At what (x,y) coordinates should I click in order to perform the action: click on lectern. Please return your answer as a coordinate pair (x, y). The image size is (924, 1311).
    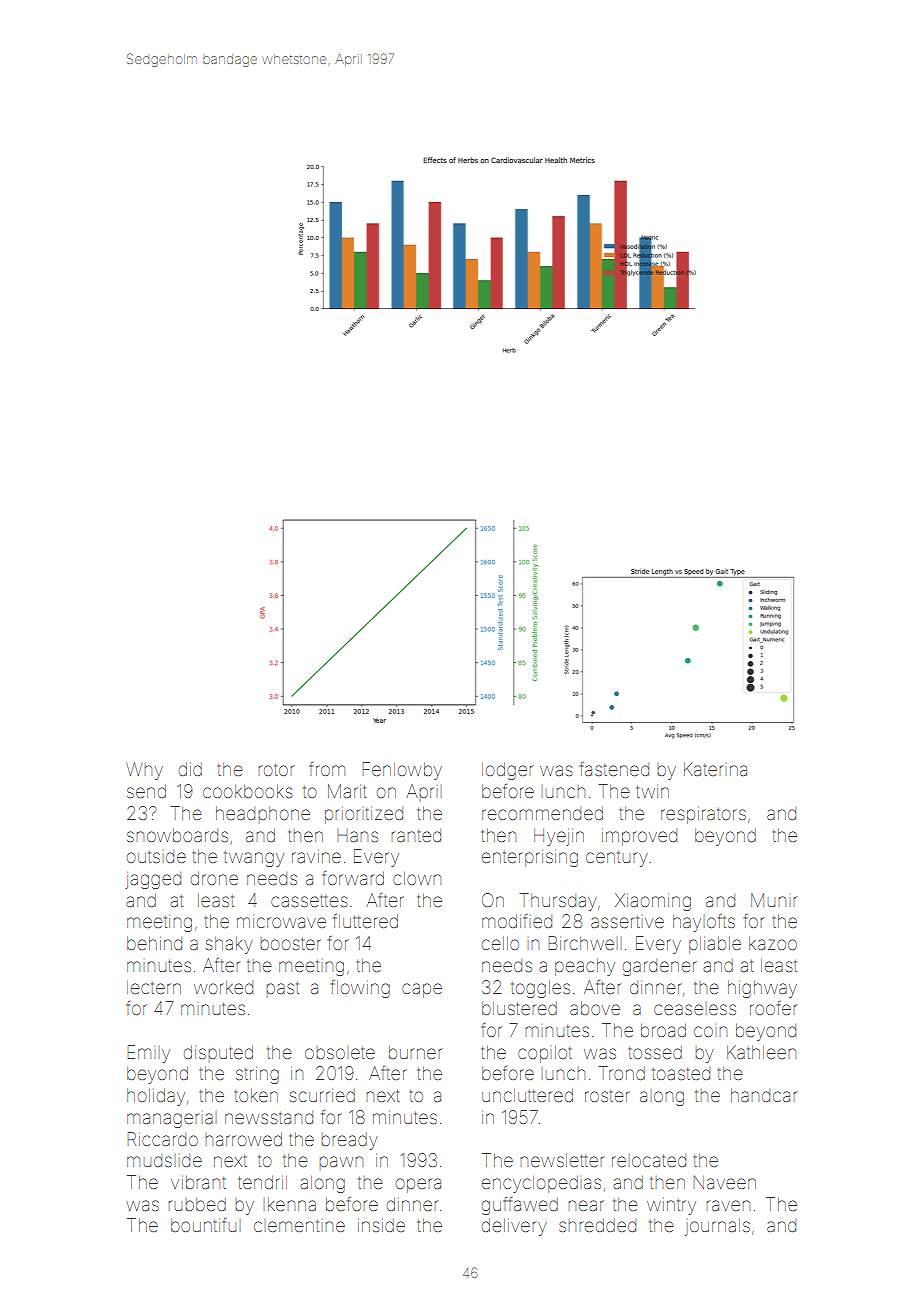
    Looking at the image, I should click on (154, 987).
